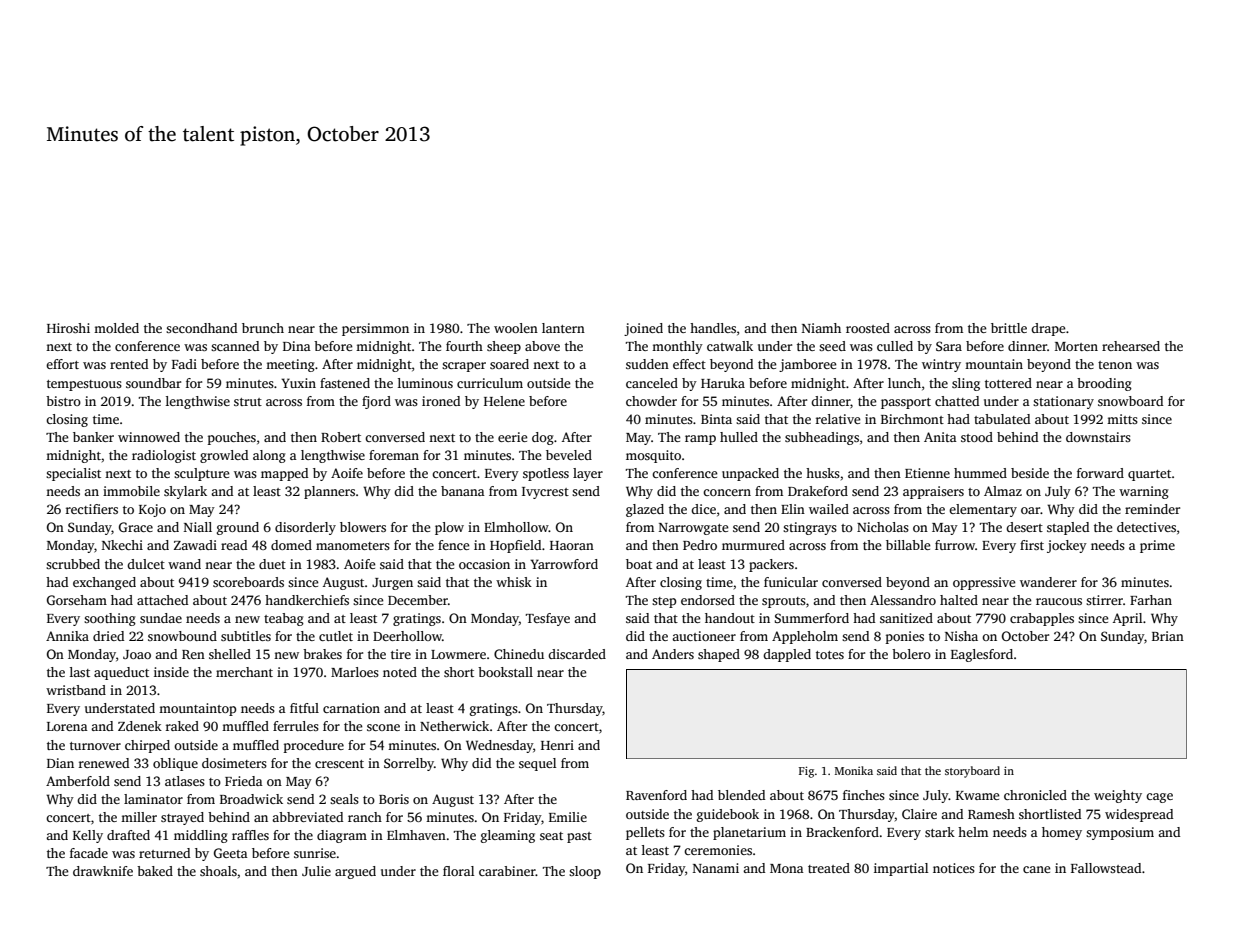  I want to click on Monika, so click(854, 770).
